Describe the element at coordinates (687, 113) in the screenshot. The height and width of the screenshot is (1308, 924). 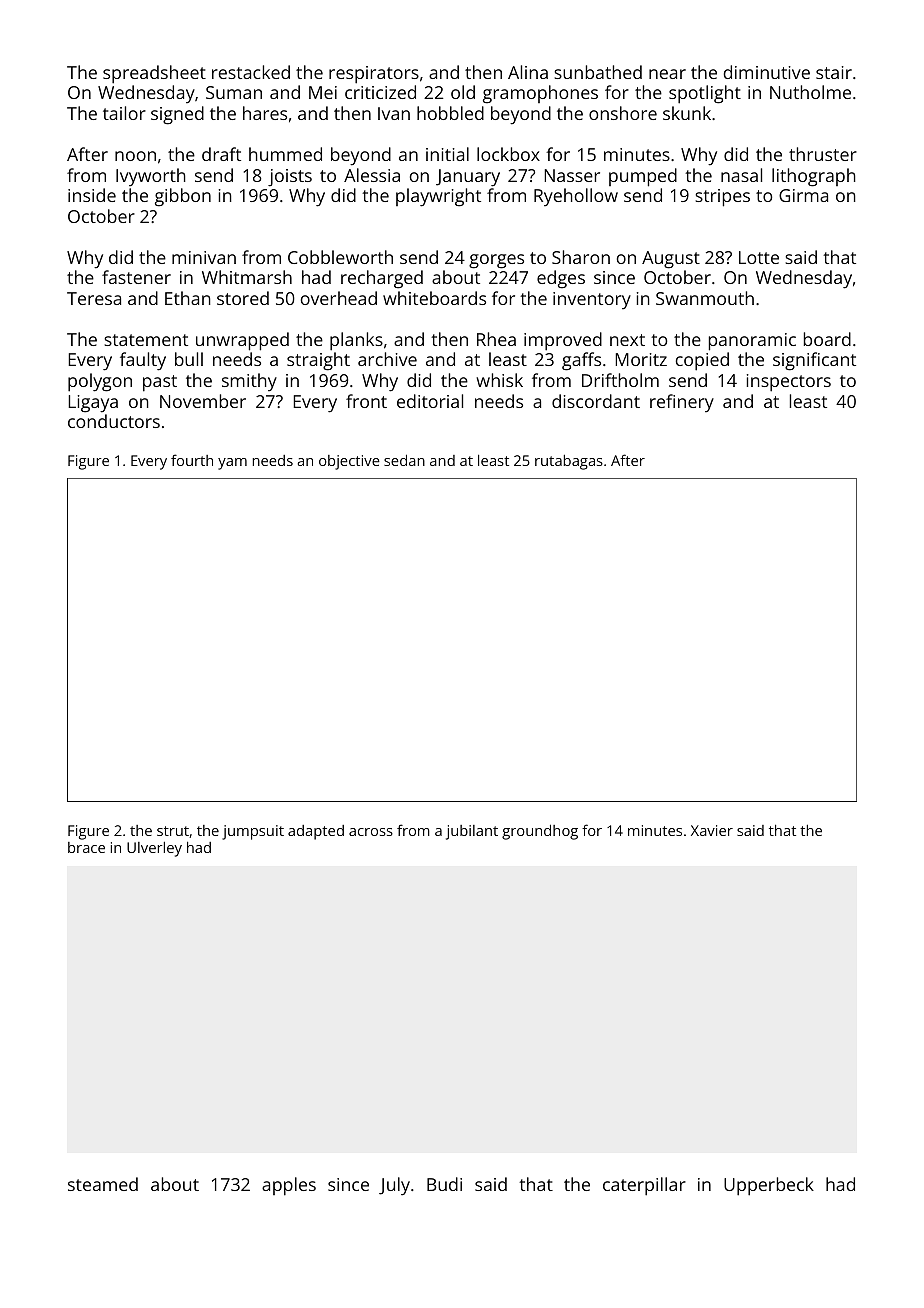
I see `skunk` at that location.
